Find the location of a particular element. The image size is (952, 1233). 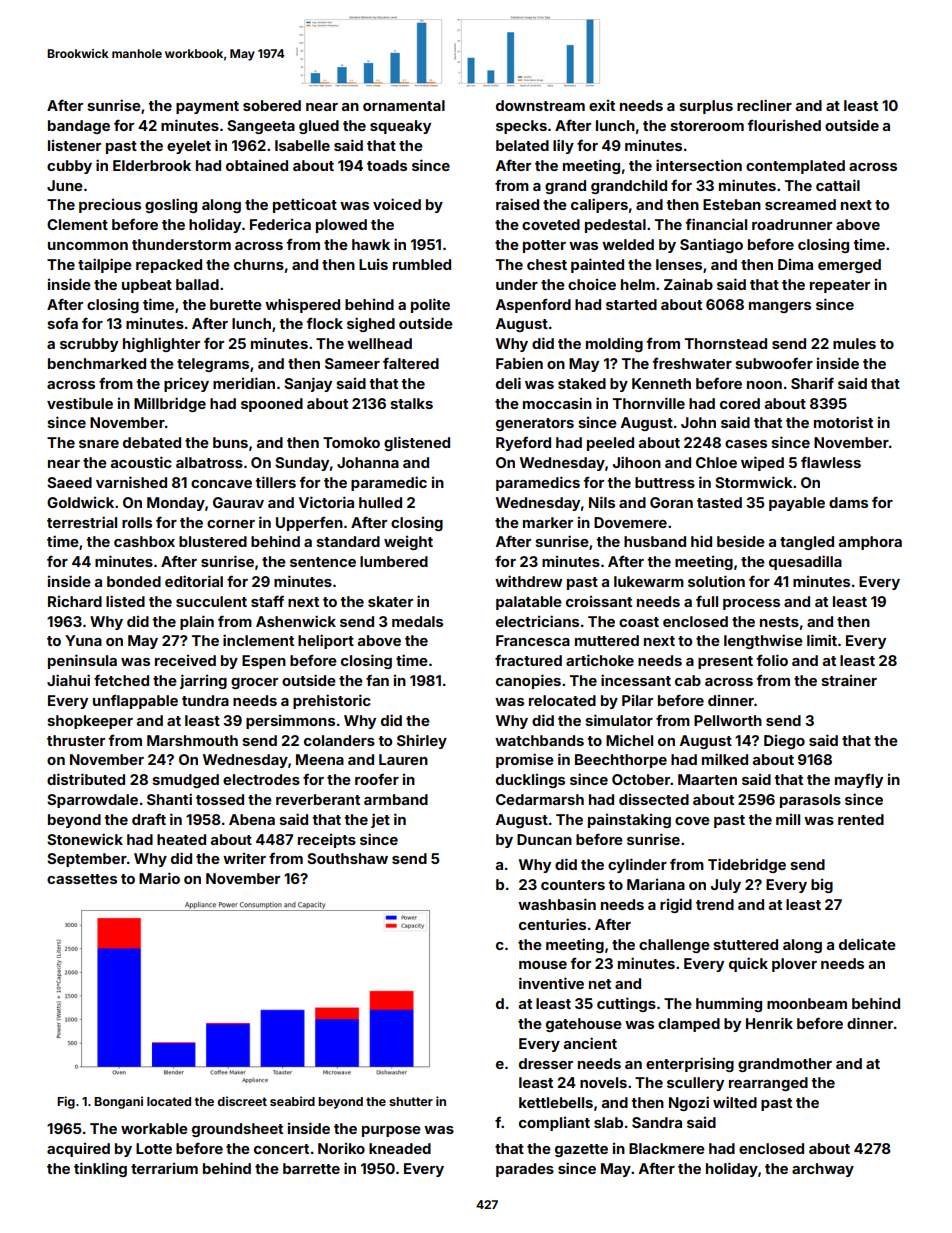

downstream is located at coordinates (540, 105).
